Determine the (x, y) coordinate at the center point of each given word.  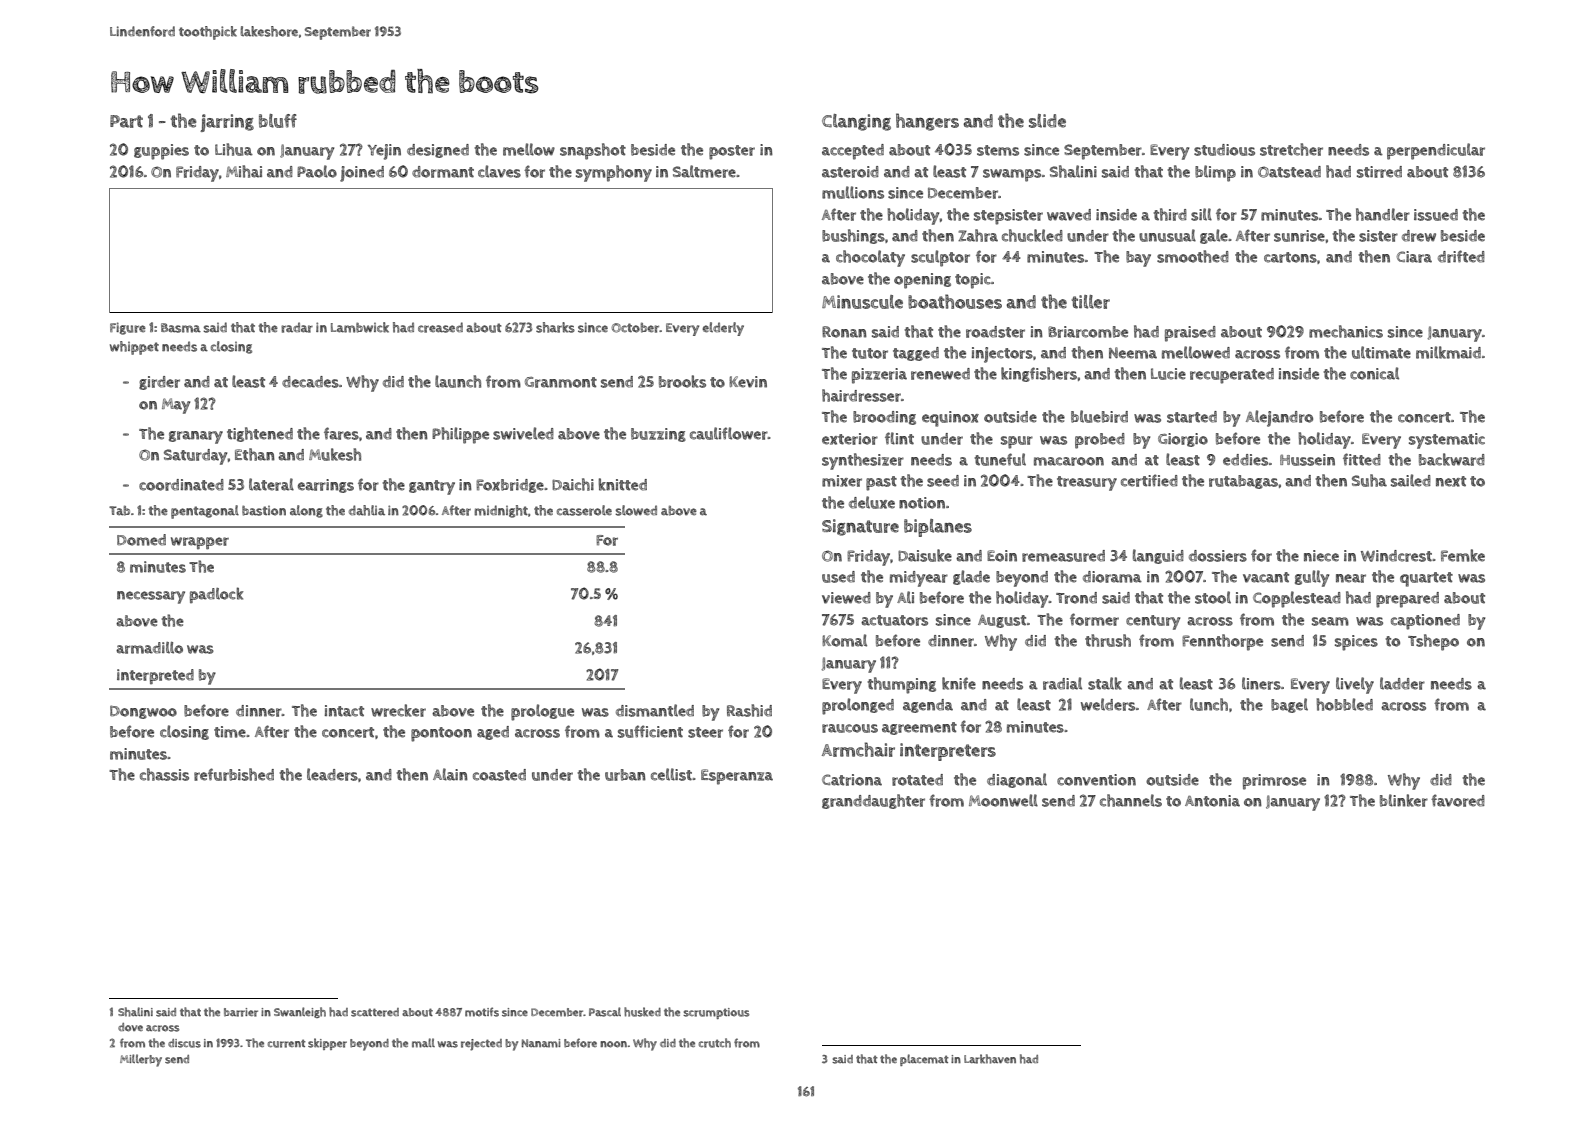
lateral (271, 484)
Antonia (1212, 801)
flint (899, 438)
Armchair (858, 749)
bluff (278, 121)
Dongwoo (143, 712)
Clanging (856, 122)
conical (1374, 373)
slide (1047, 121)
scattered (375, 1012)
